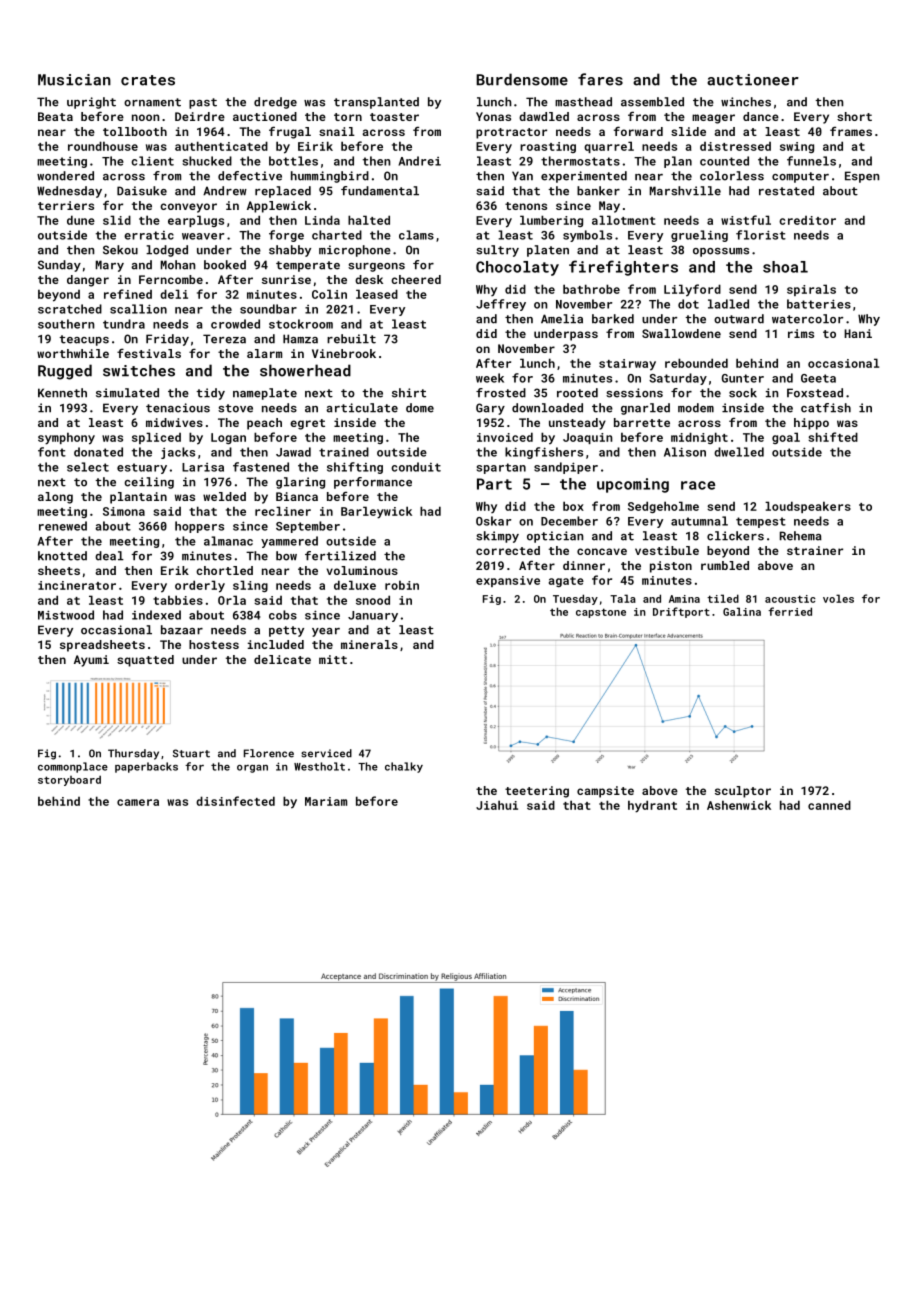 The image size is (924, 1308). What do you see at coordinates (743, 792) in the page?
I see `sculptor` at bounding box center [743, 792].
